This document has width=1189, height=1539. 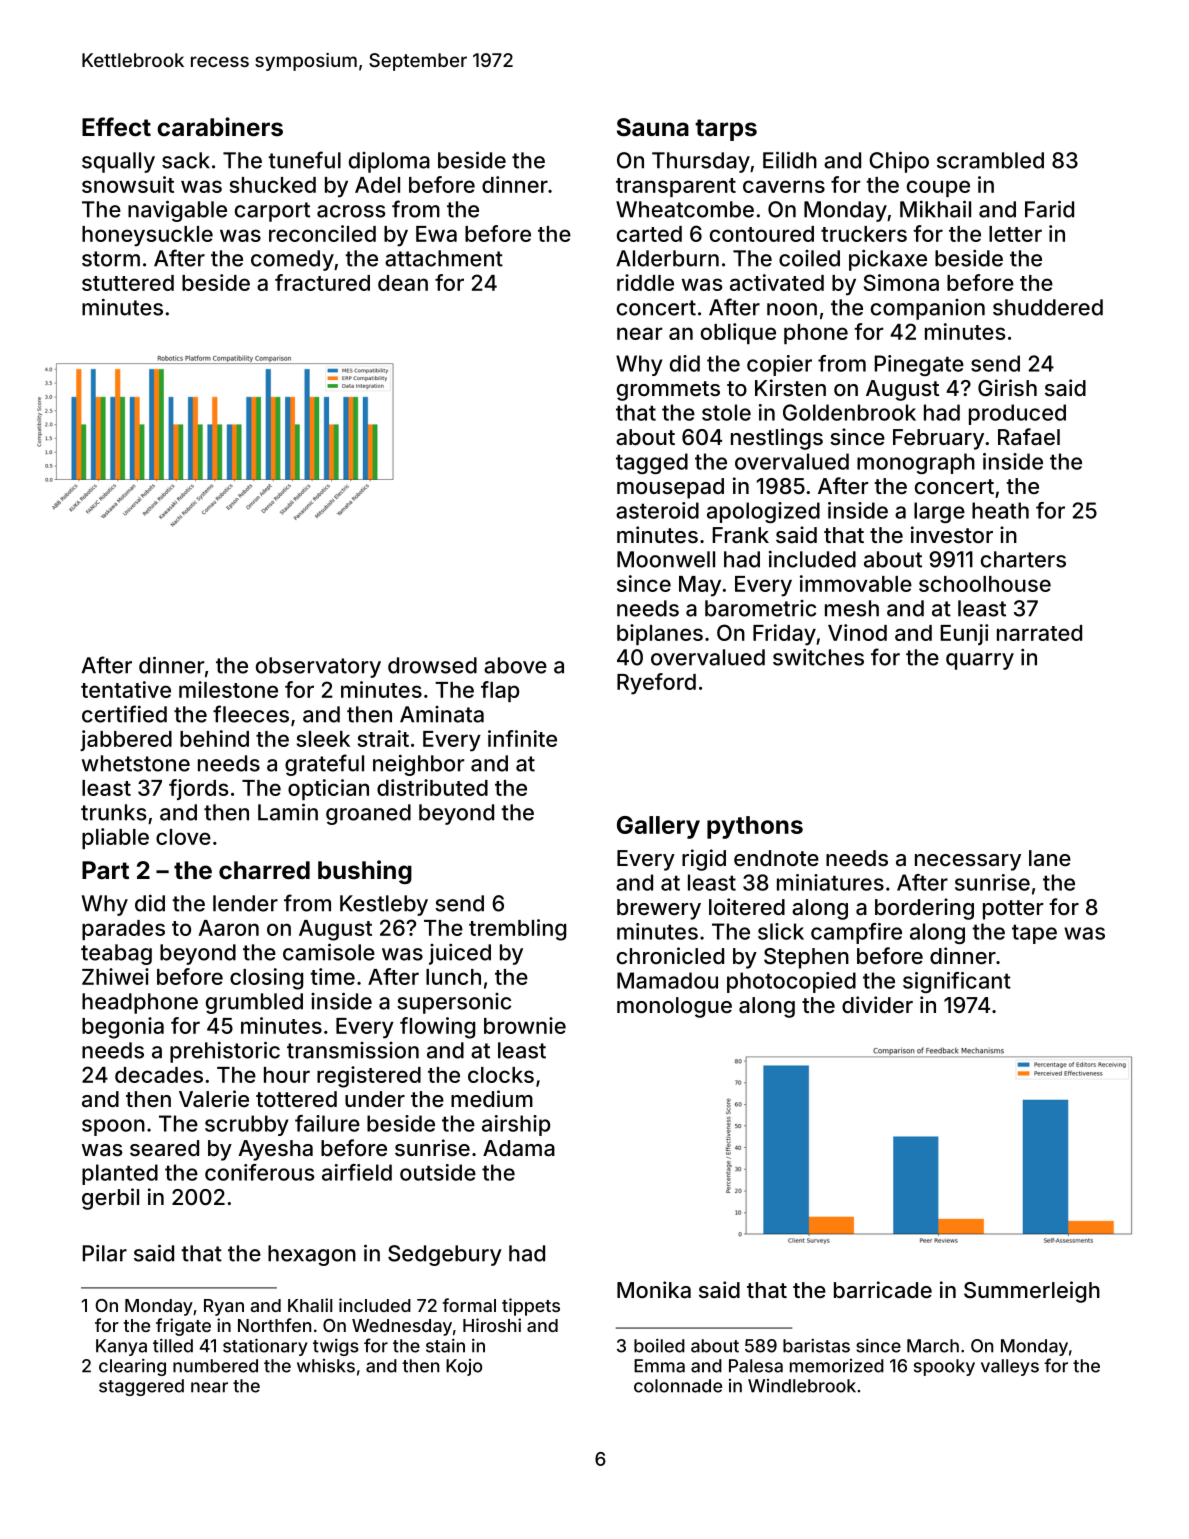 What do you see at coordinates (1032, 1292) in the document?
I see `Summerleigh` at bounding box center [1032, 1292].
